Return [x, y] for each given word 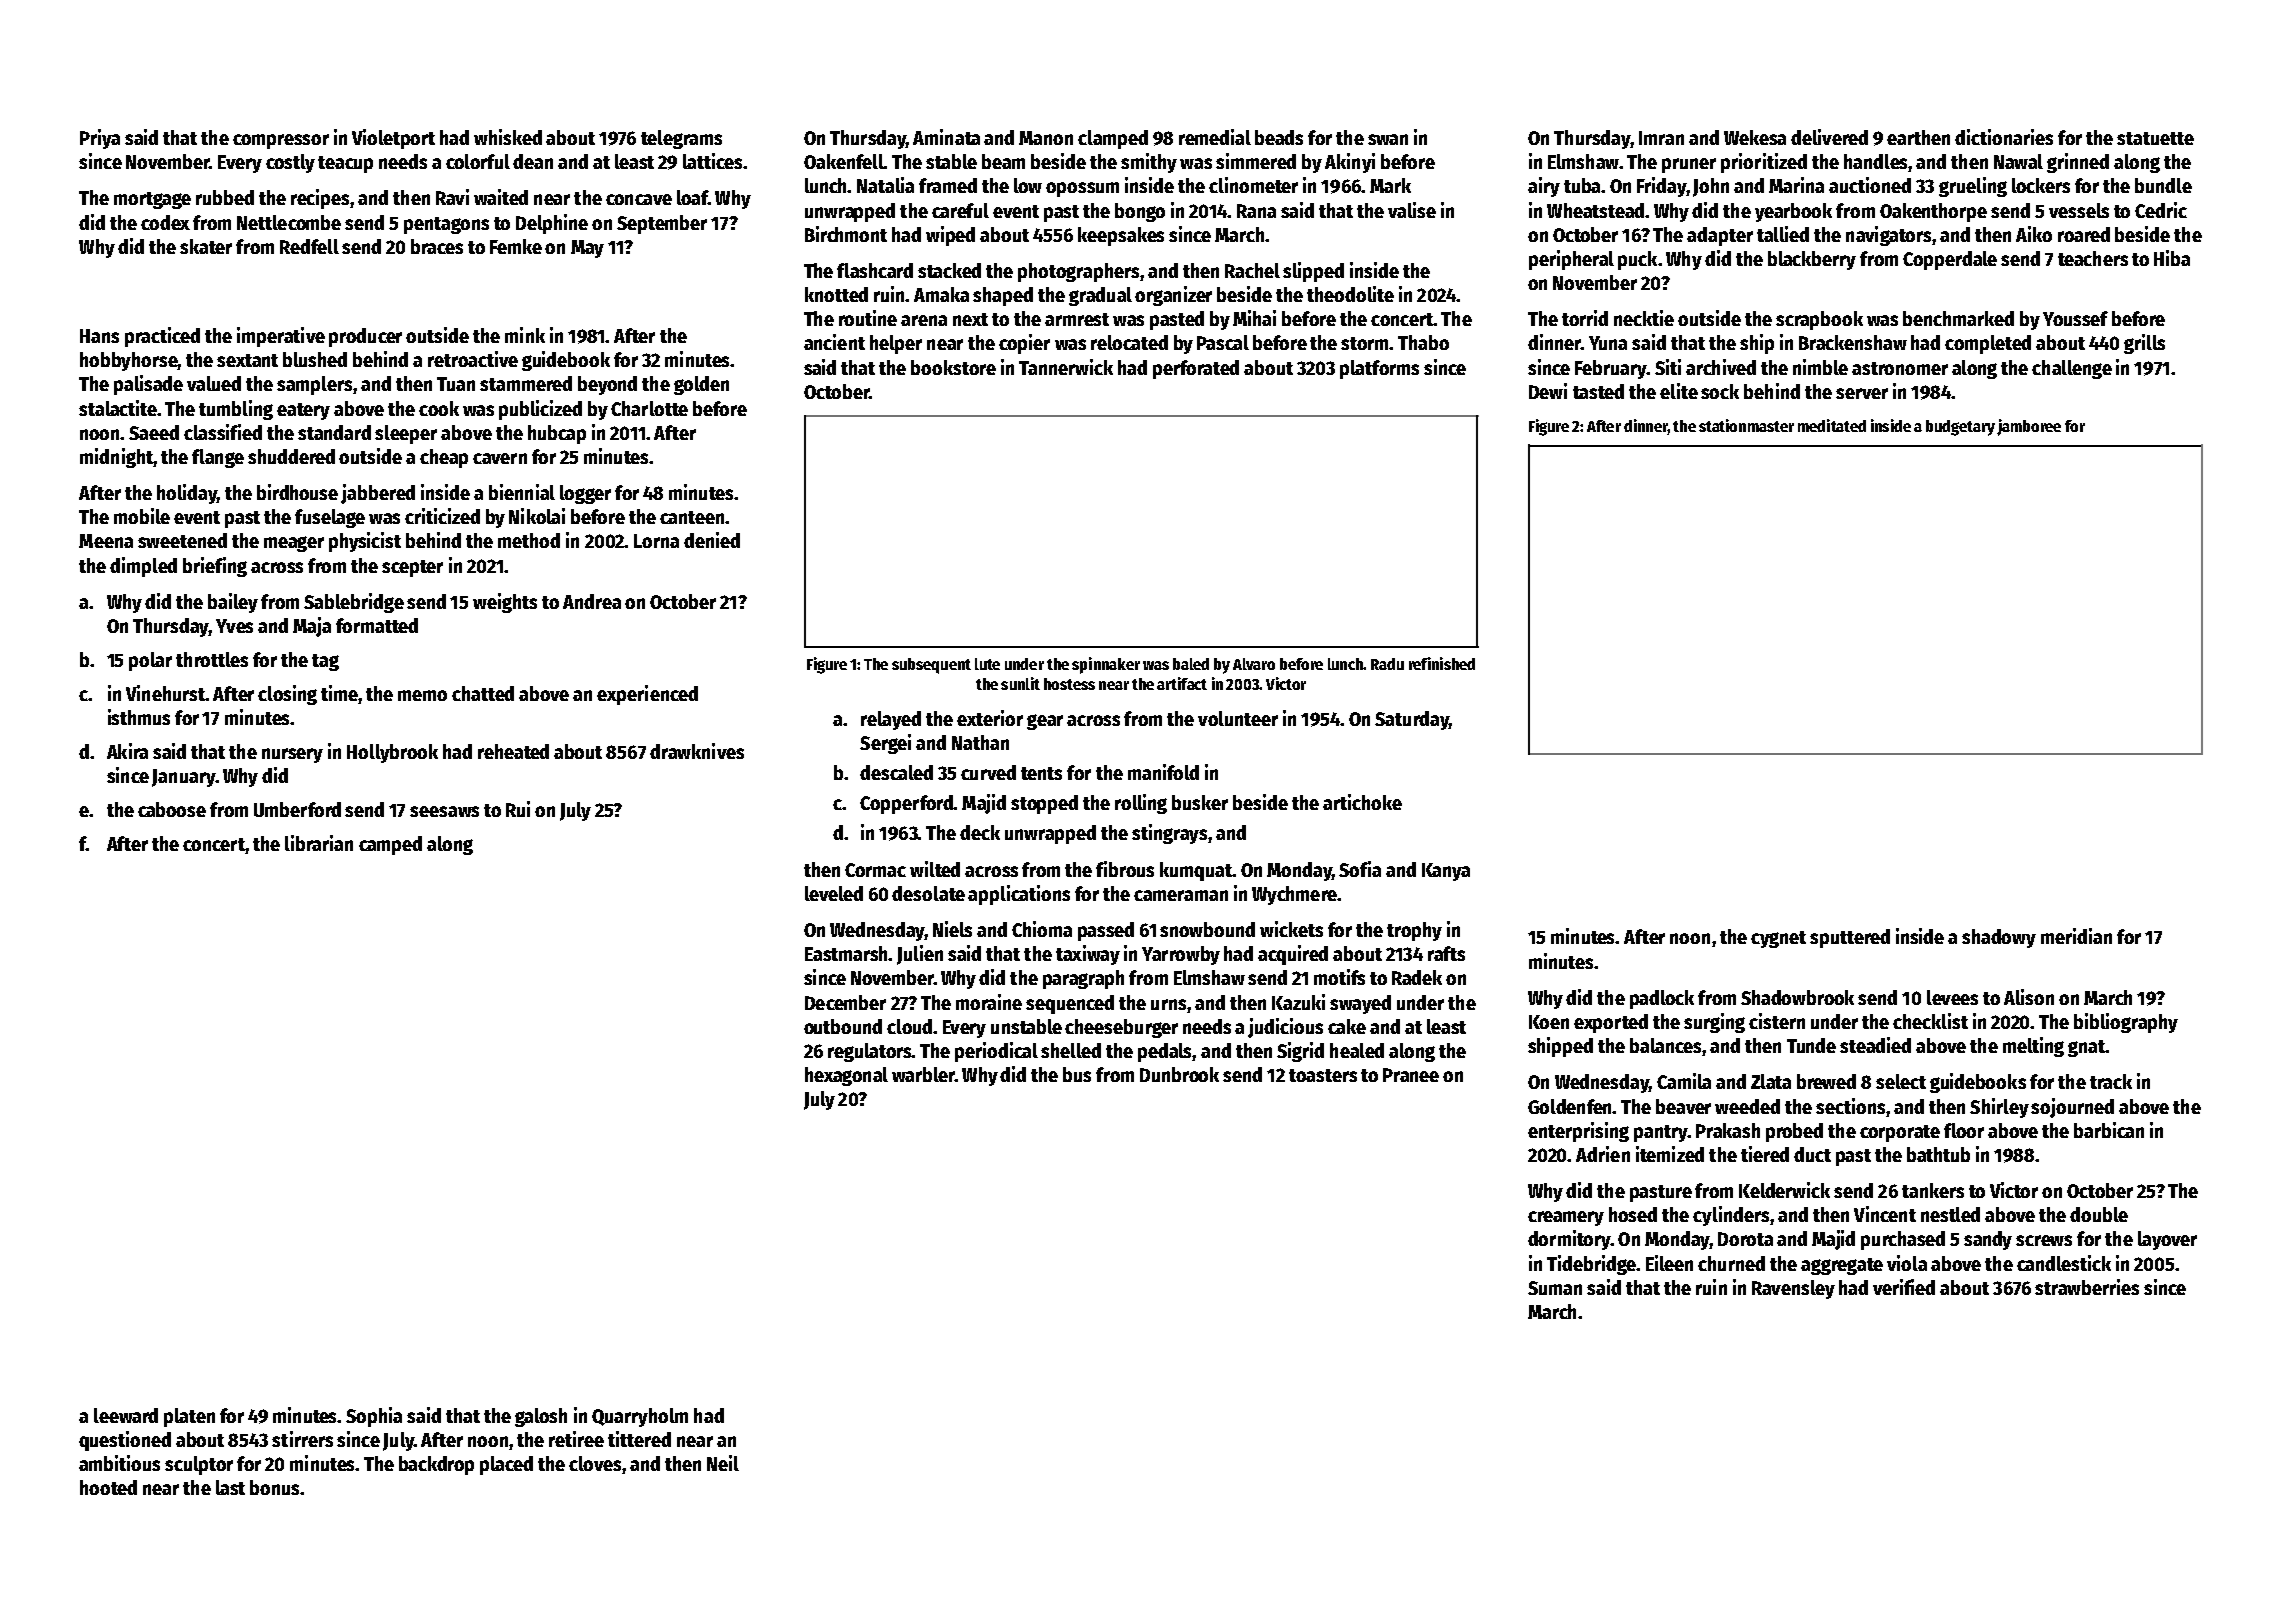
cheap [444, 458]
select [1901, 1081]
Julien [920, 955]
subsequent [931, 666]
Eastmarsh [847, 953]
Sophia [374, 1417]
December [845, 1002]
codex [165, 222]
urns [1168, 1004]
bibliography [2126, 1023]
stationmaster [1746, 425]
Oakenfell [844, 161]
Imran [1661, 138]
